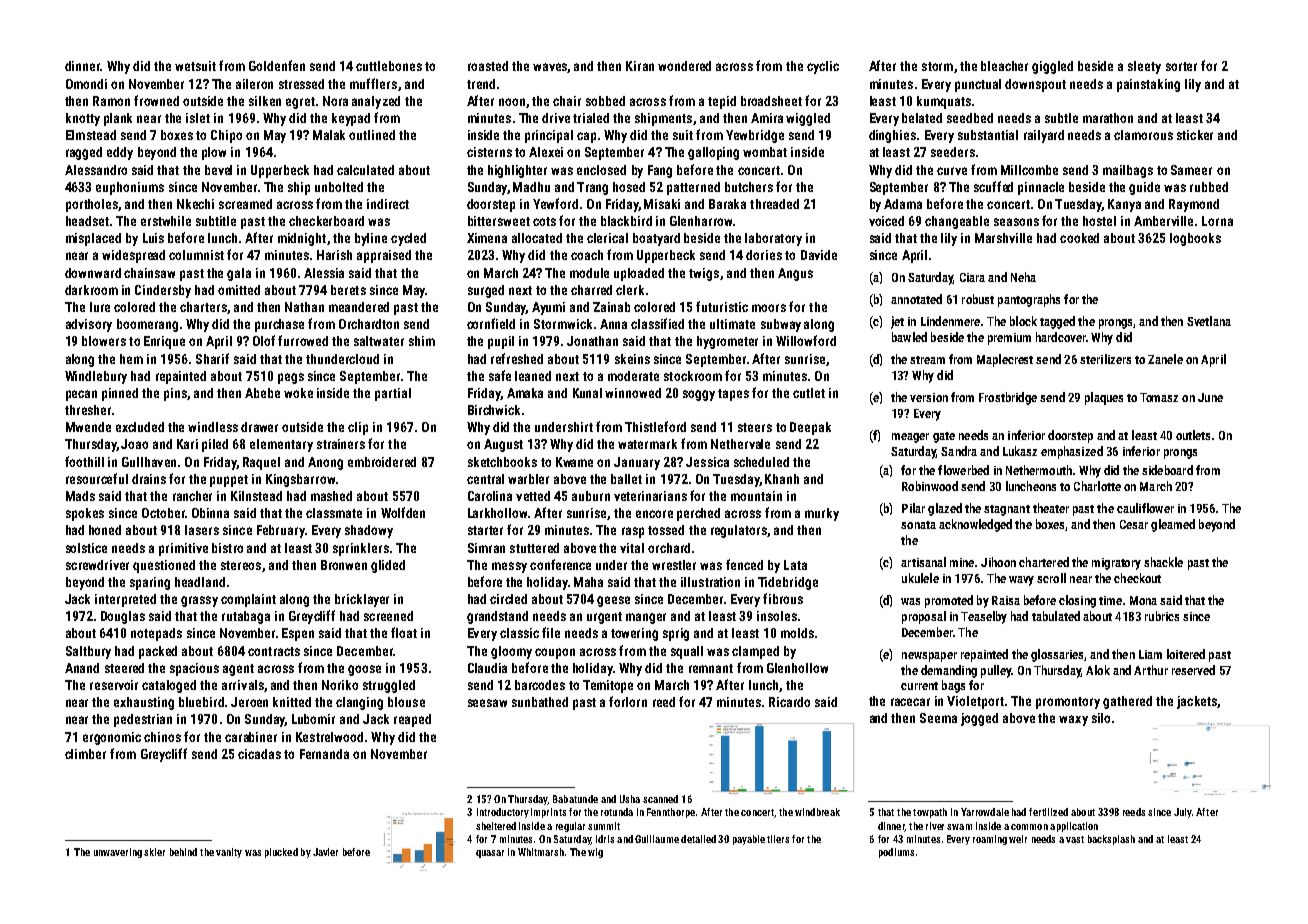 Image resolution: width=1308 pixels, height=924 pixels. What do you see at coordinates (782, 479) in the screenshot?
I see `Khanh` at bounding box center [782, 479].
